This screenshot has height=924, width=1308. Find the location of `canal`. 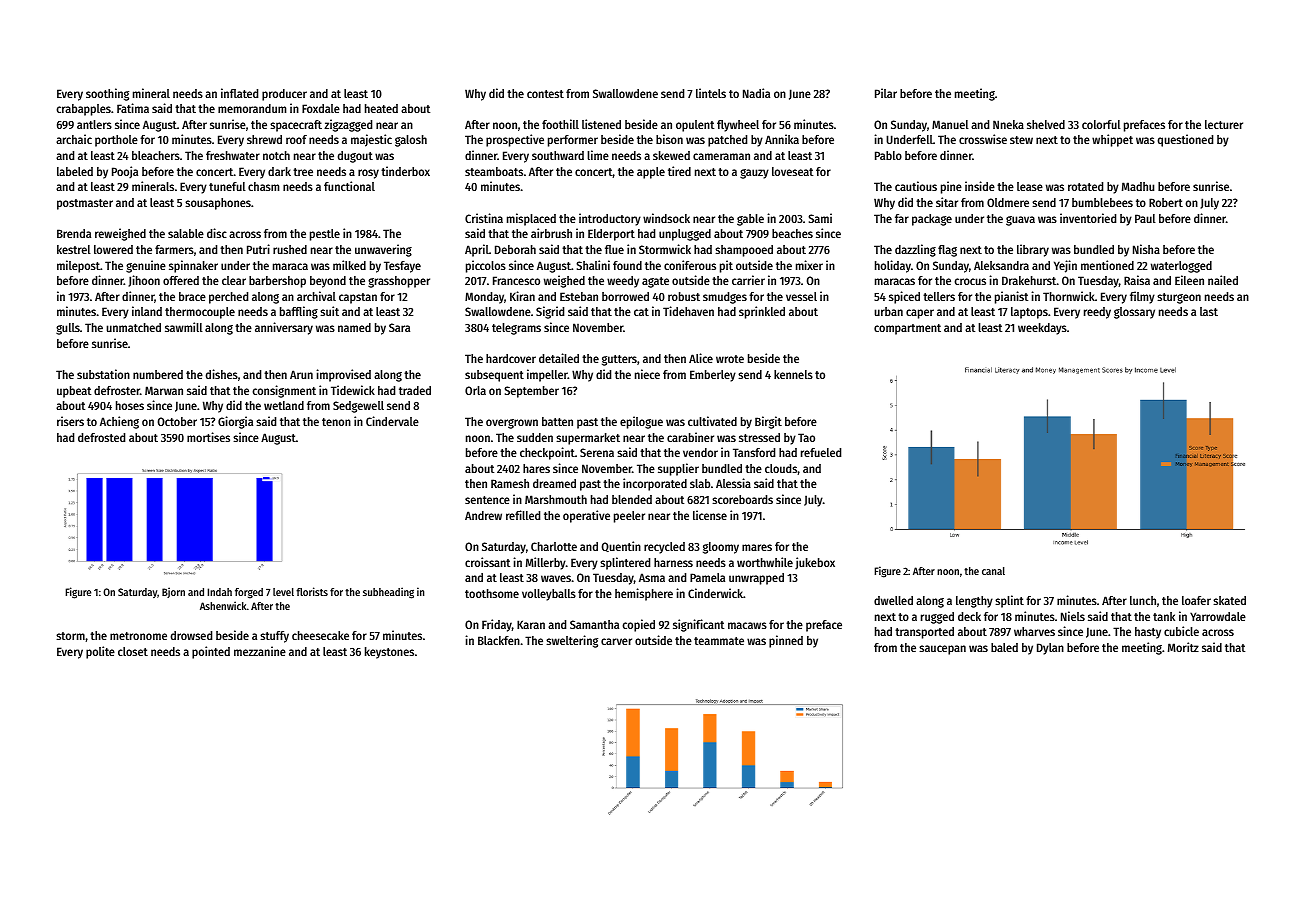

canal is located at coordinates (993, 571).
